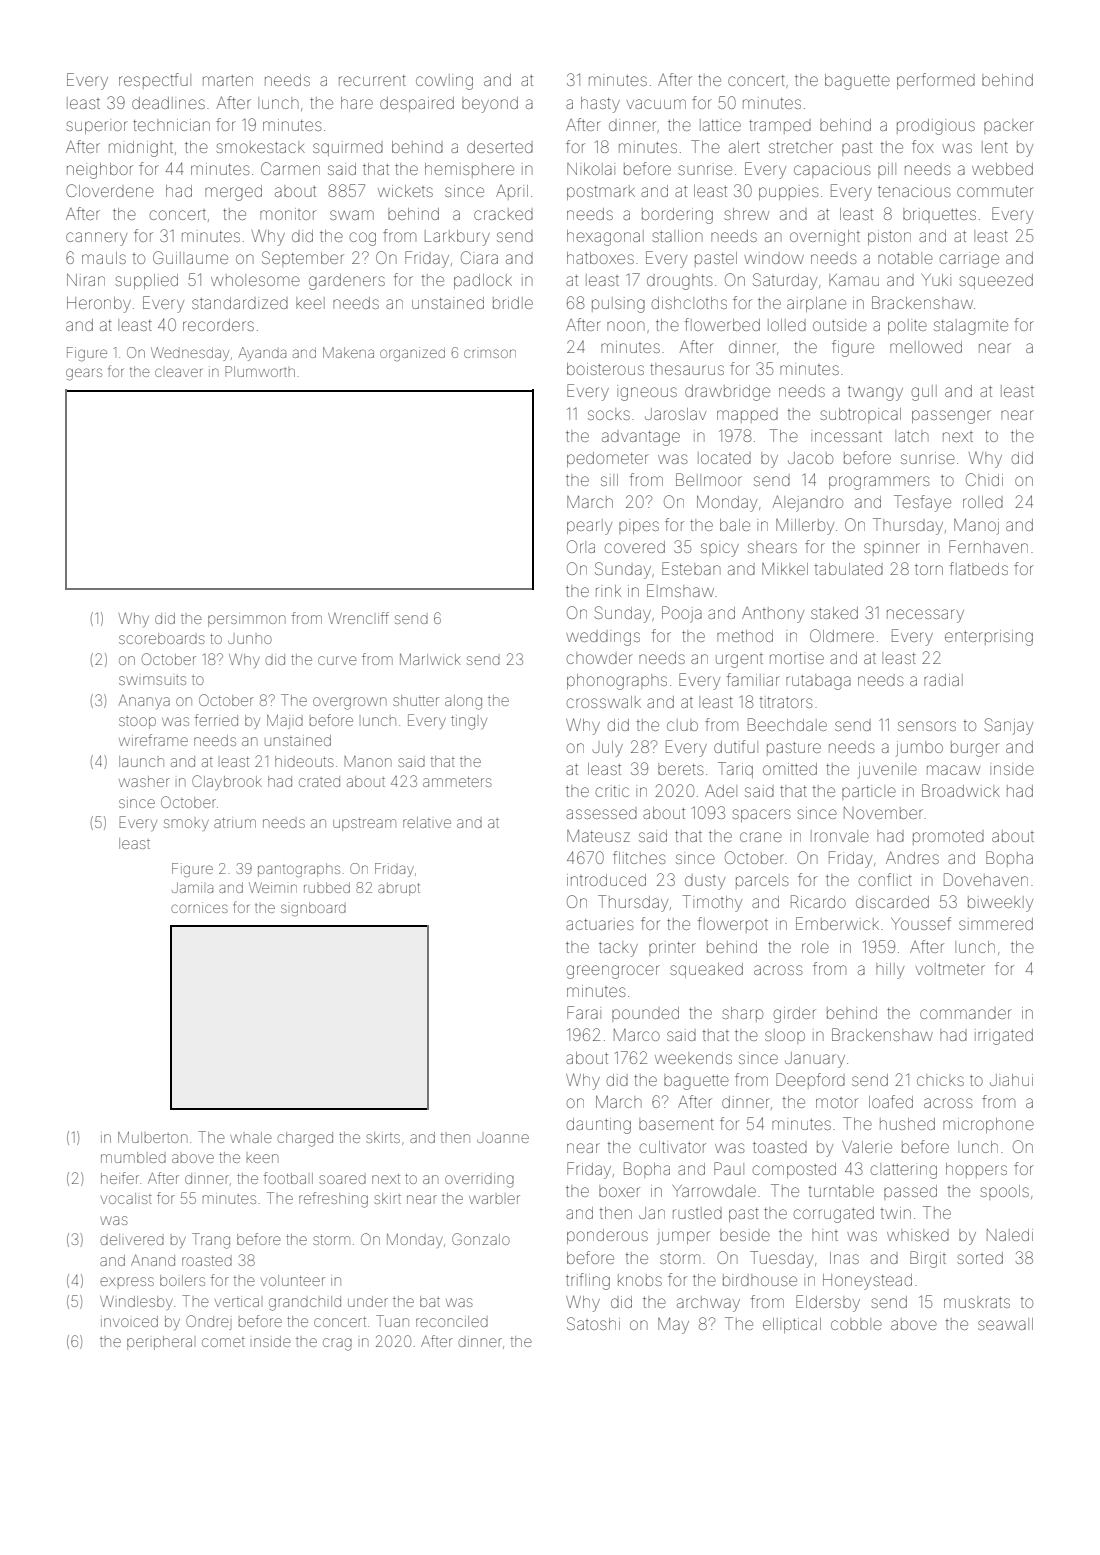 The height and width of the screenshot is (1555, 1100). I want to click on Dovehaven, so click(986, 879).
